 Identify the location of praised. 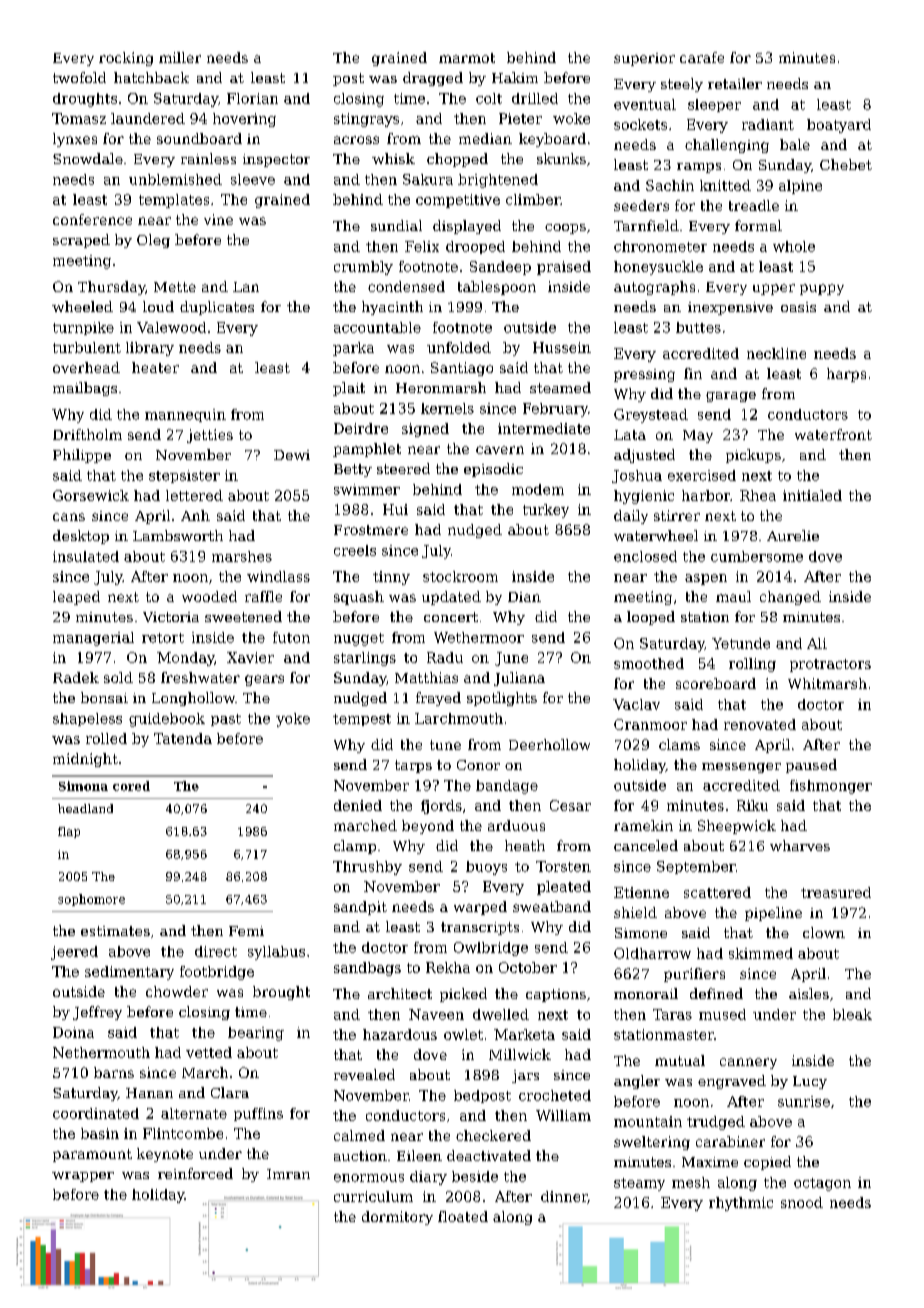
(564, 268).
